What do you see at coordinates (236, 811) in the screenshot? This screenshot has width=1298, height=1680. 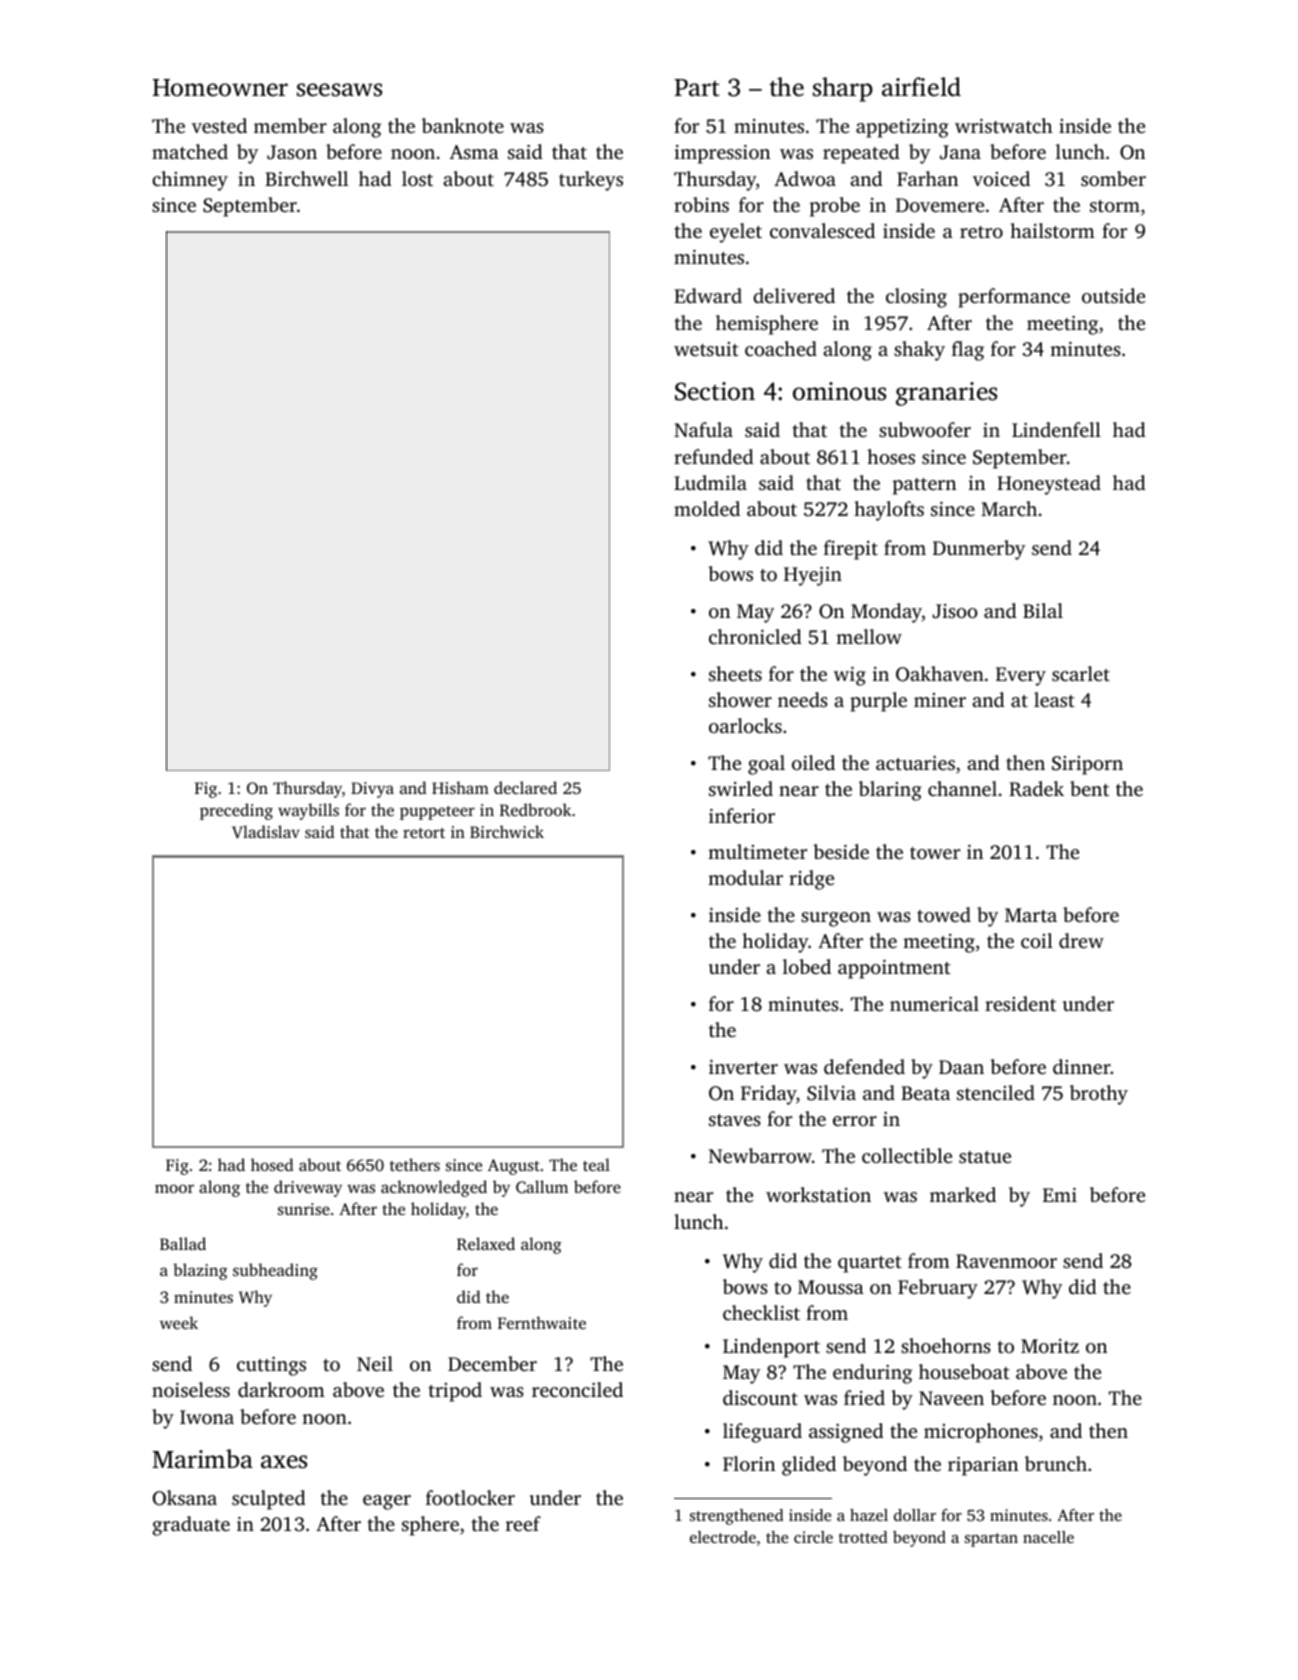 I see `preceding` at bounding box center [236, 811].
